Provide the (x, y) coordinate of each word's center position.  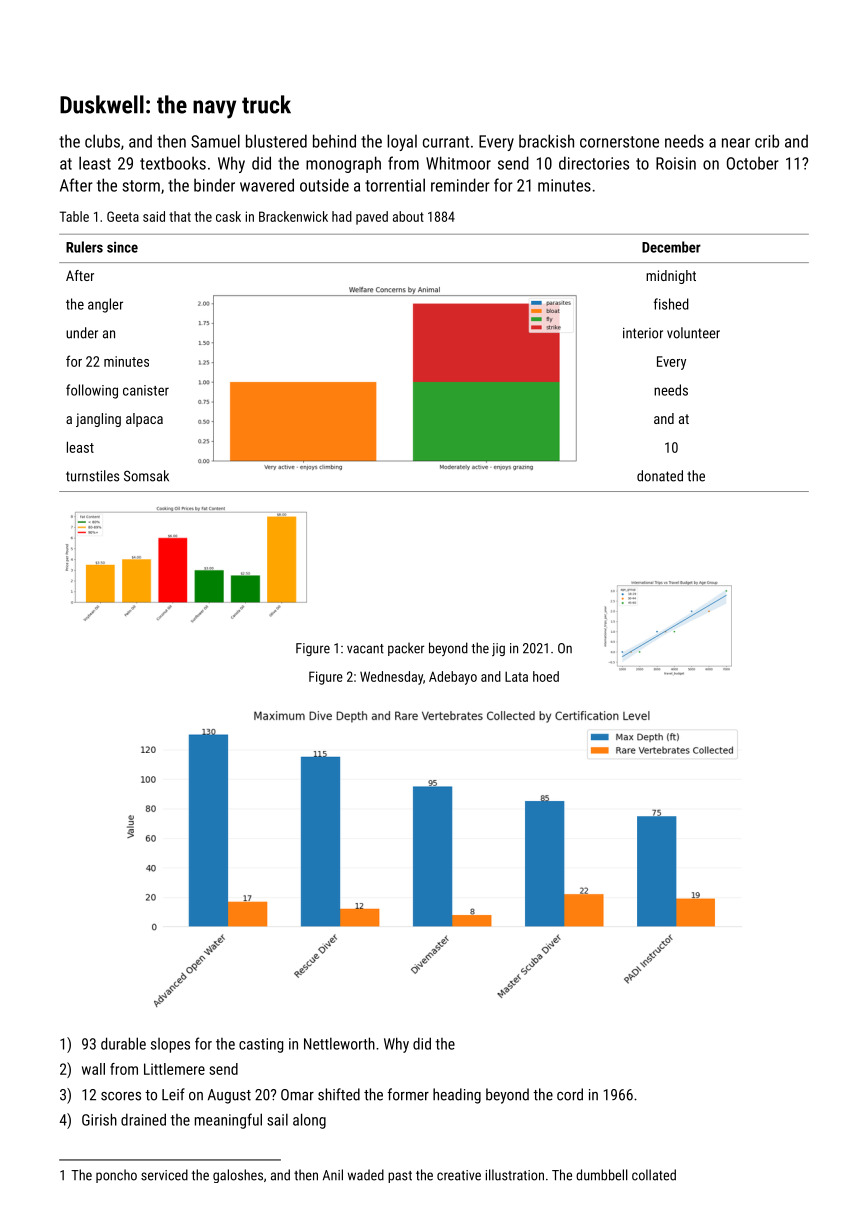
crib (767, 141)
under (82, 333)
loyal (402, 142)
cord (570, 1094)
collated (654, 1175)
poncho (116, 1176)
